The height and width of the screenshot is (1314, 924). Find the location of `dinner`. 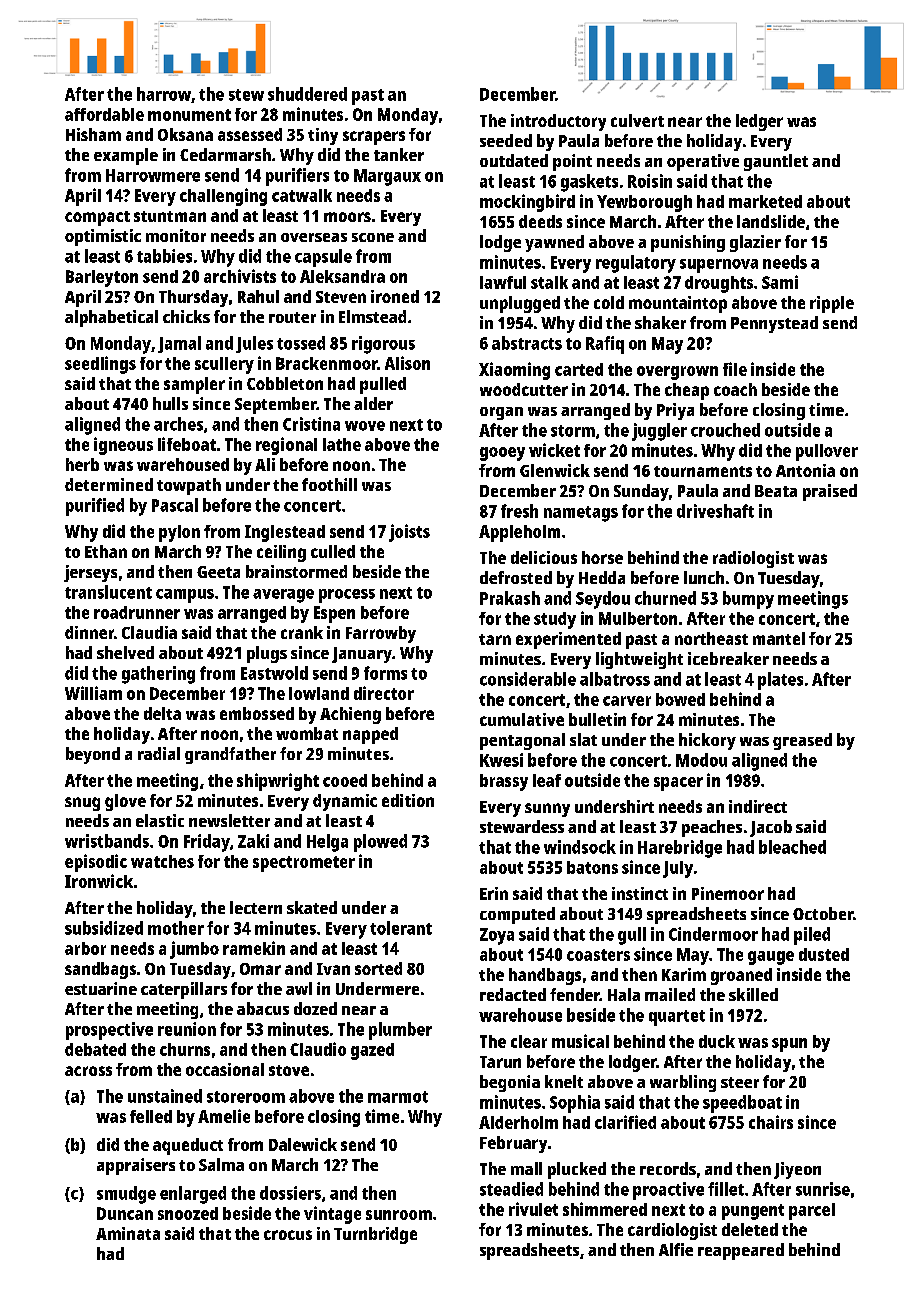

dinner is located at coordinates (89, 632).
